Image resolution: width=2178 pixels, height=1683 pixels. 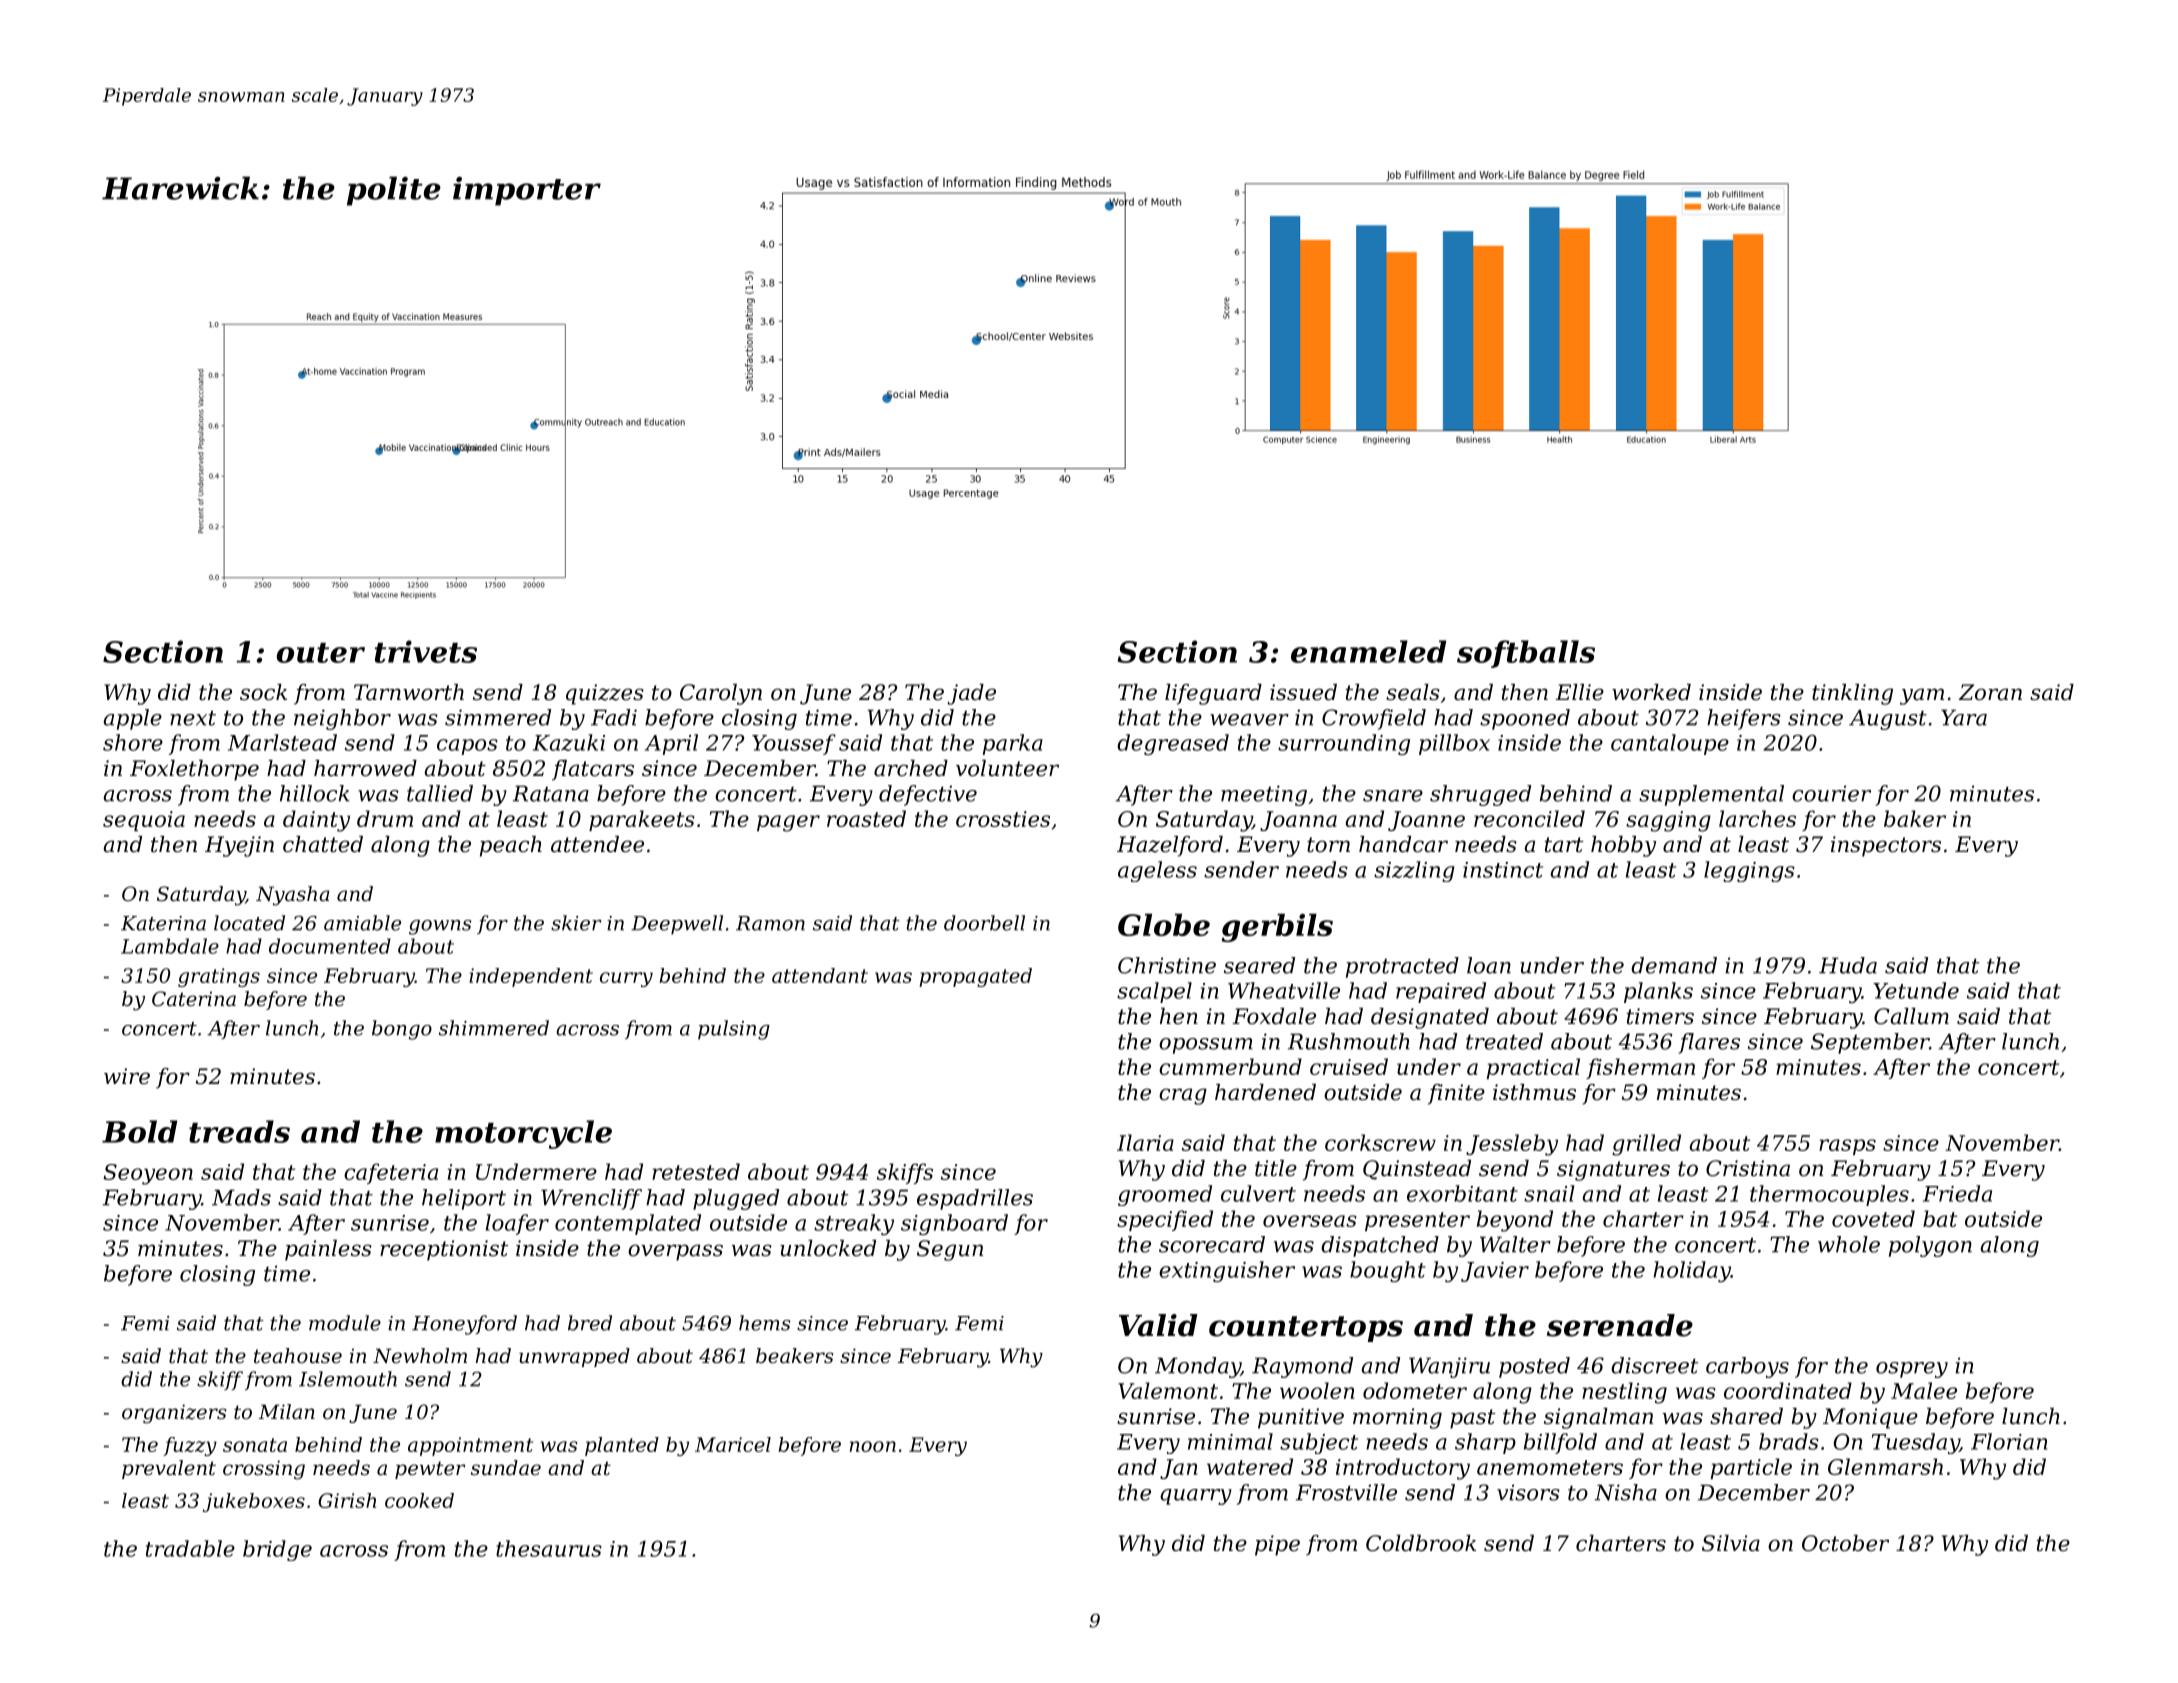 What do you see at coordinates (419, 1500) in the image?
I see `cooked` at bounding box center [419, 1500].
